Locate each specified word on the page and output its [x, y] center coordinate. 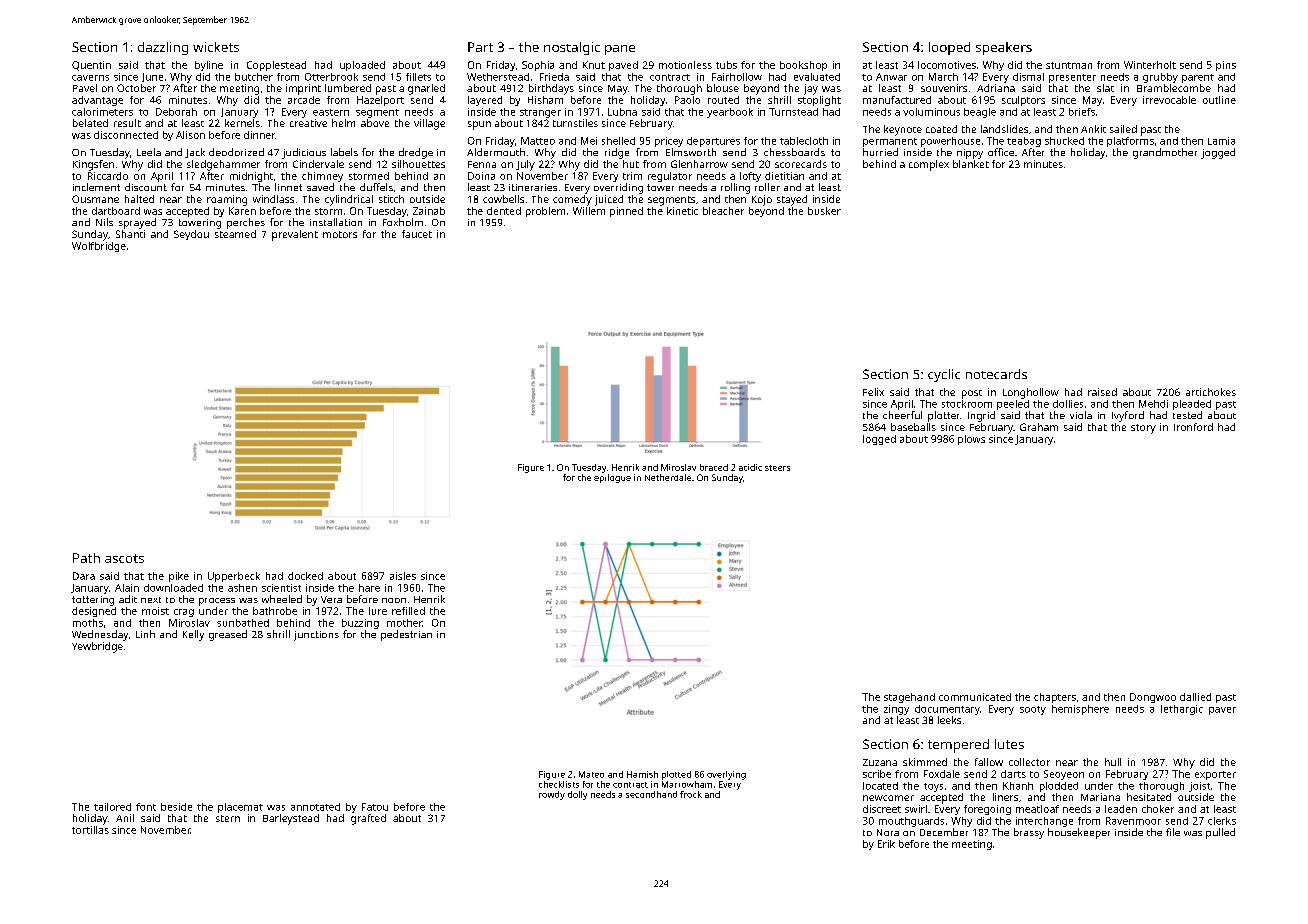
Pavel [85, 88]
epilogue [612, 478]
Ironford [1193, 427]
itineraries [533, 187]
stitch [391, 199]
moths [88, 623]
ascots [124, 558]
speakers [1004, 48]
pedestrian [406, 635]
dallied [1195, 697]
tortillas [90, 830]
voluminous [931, 112]
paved [623, 66]
